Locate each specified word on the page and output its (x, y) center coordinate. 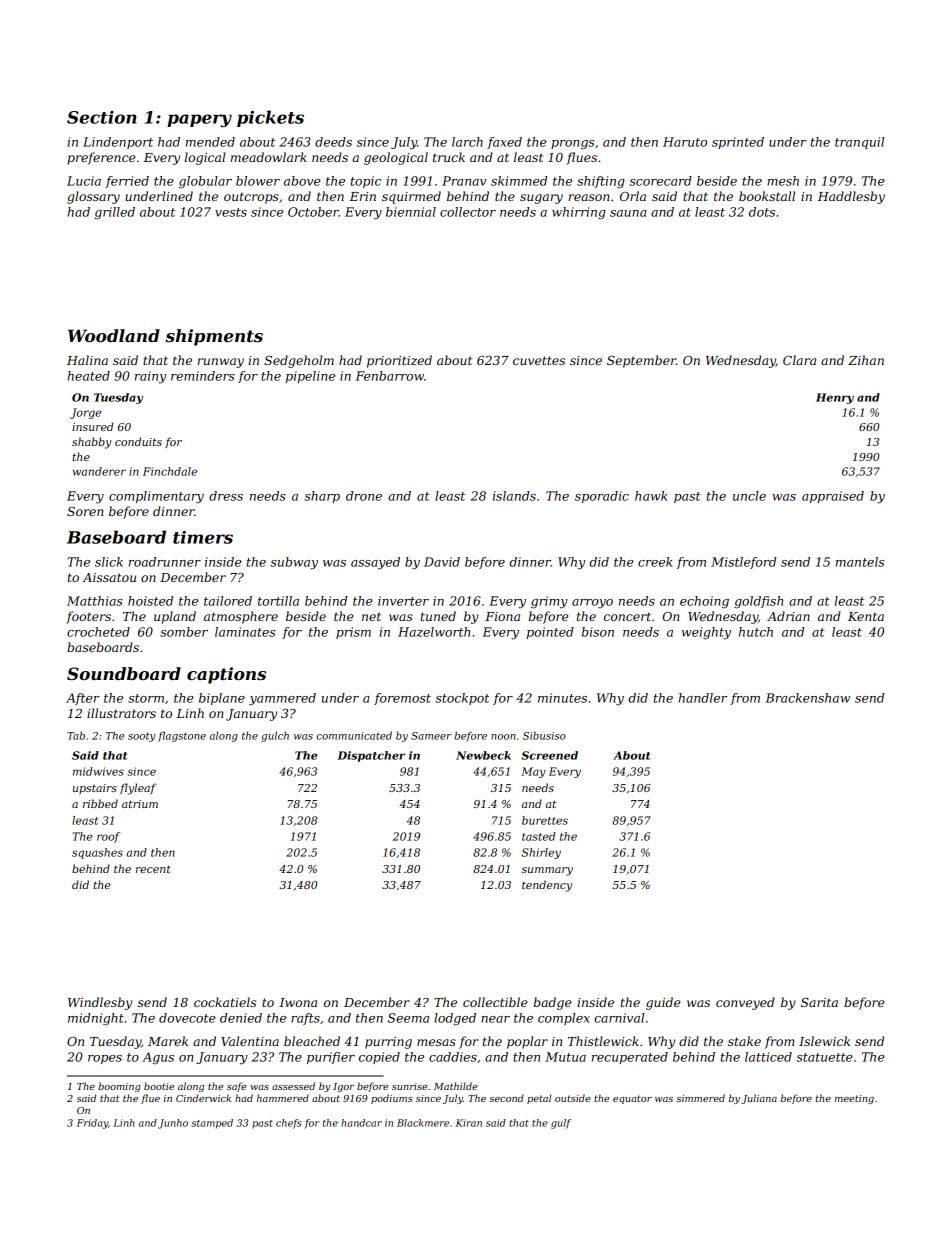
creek (655, 562)
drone (364, 496)
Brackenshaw (808, 698)
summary (547, 871)
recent (153, 869)
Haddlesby (851, 197)
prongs (572, 145)
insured (93, 426)
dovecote (187, 1018)
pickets (270, 118)
